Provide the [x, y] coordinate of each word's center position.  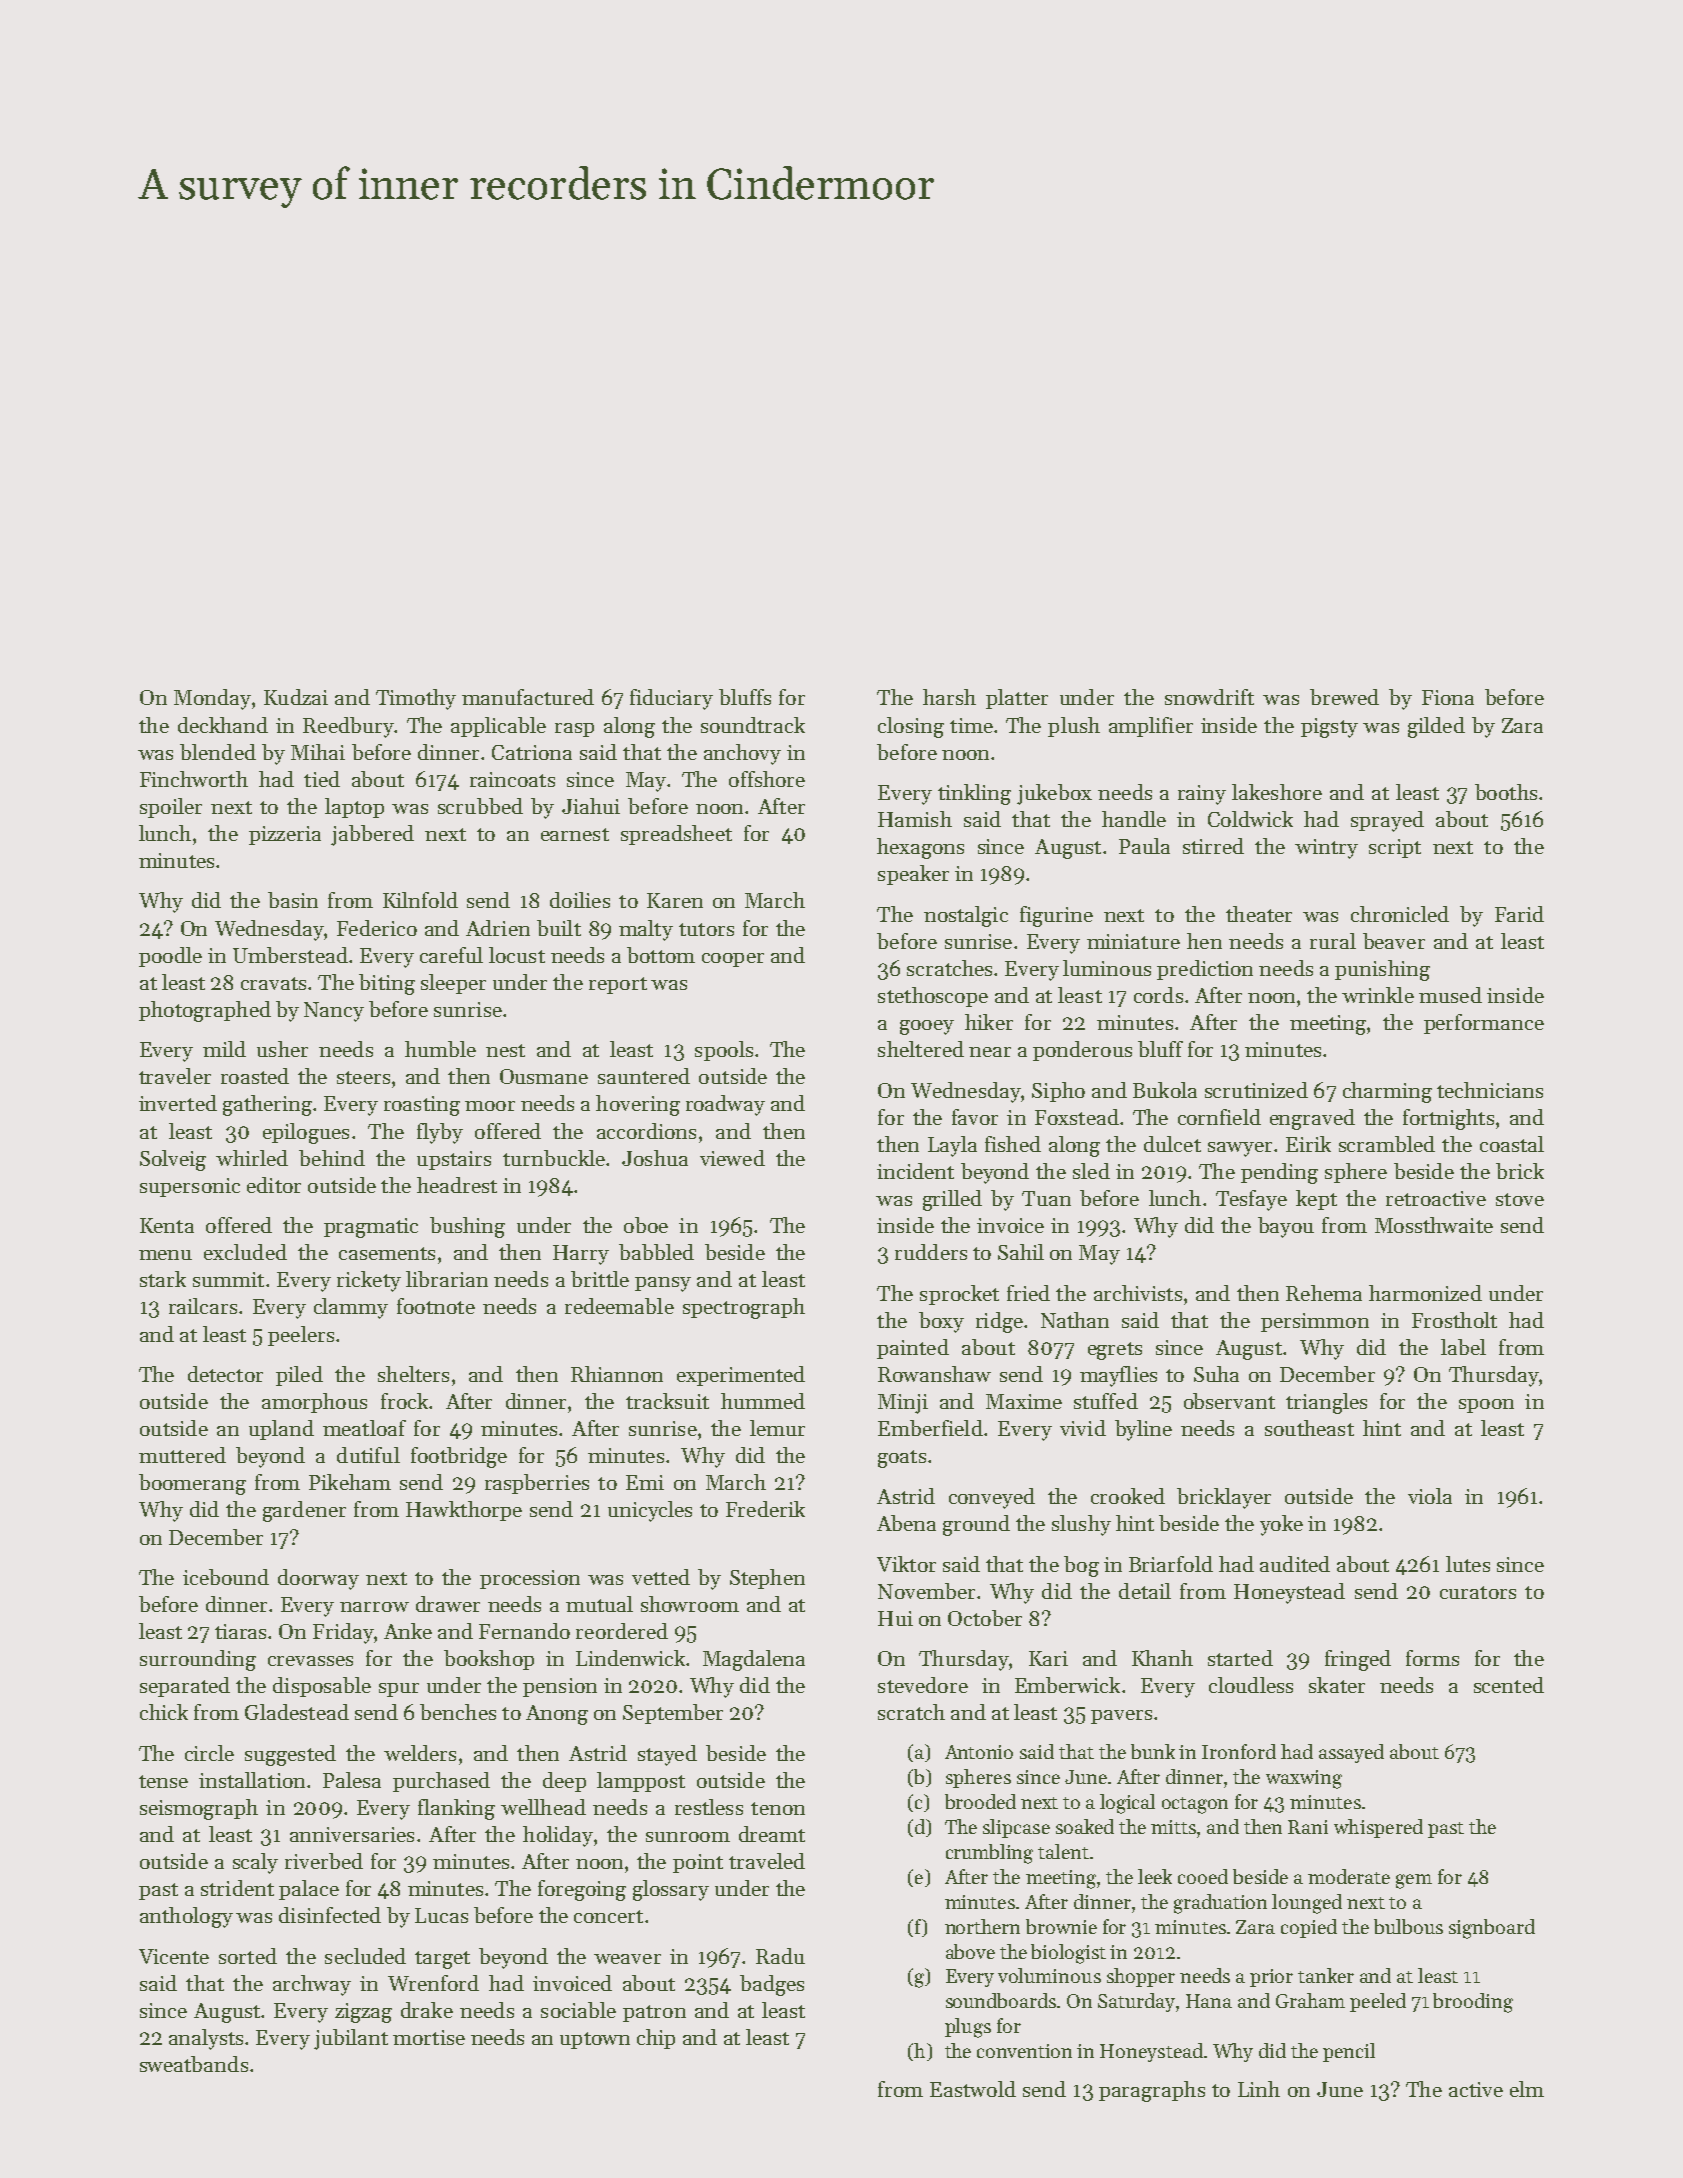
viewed [732, 1158]
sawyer [1240, 1149]
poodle [170, 957]
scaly [255, 1863]
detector [225, 1374]
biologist [1068, 1954]
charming [1387, 1092]
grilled [952, 1200]
